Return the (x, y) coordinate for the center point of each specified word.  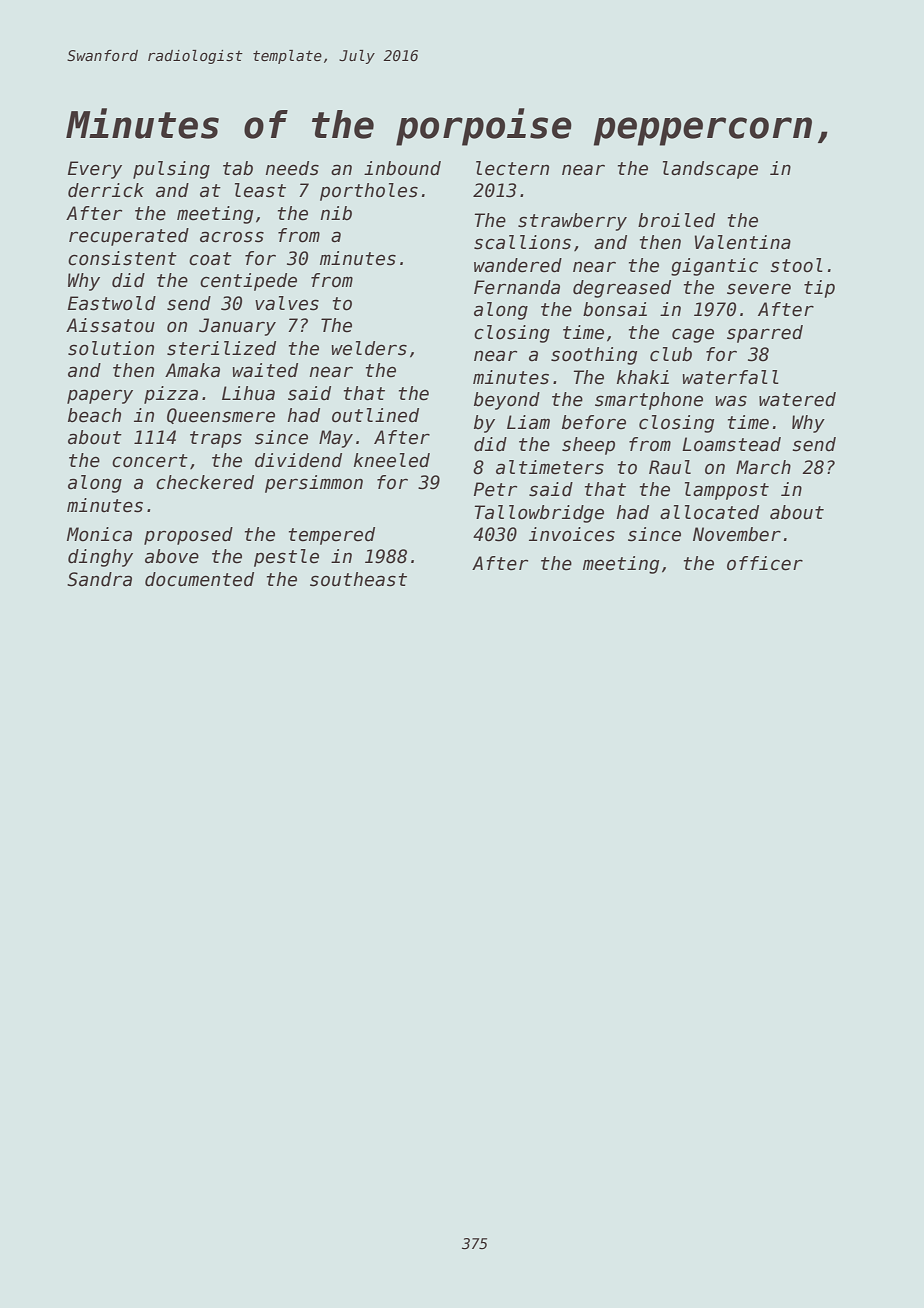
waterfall (730, 377)
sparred (765, 334)
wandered (518, 265)
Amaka (192, 370)
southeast (358, 579)
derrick (106, 190)
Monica (99, 534)
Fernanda (517, 287)
